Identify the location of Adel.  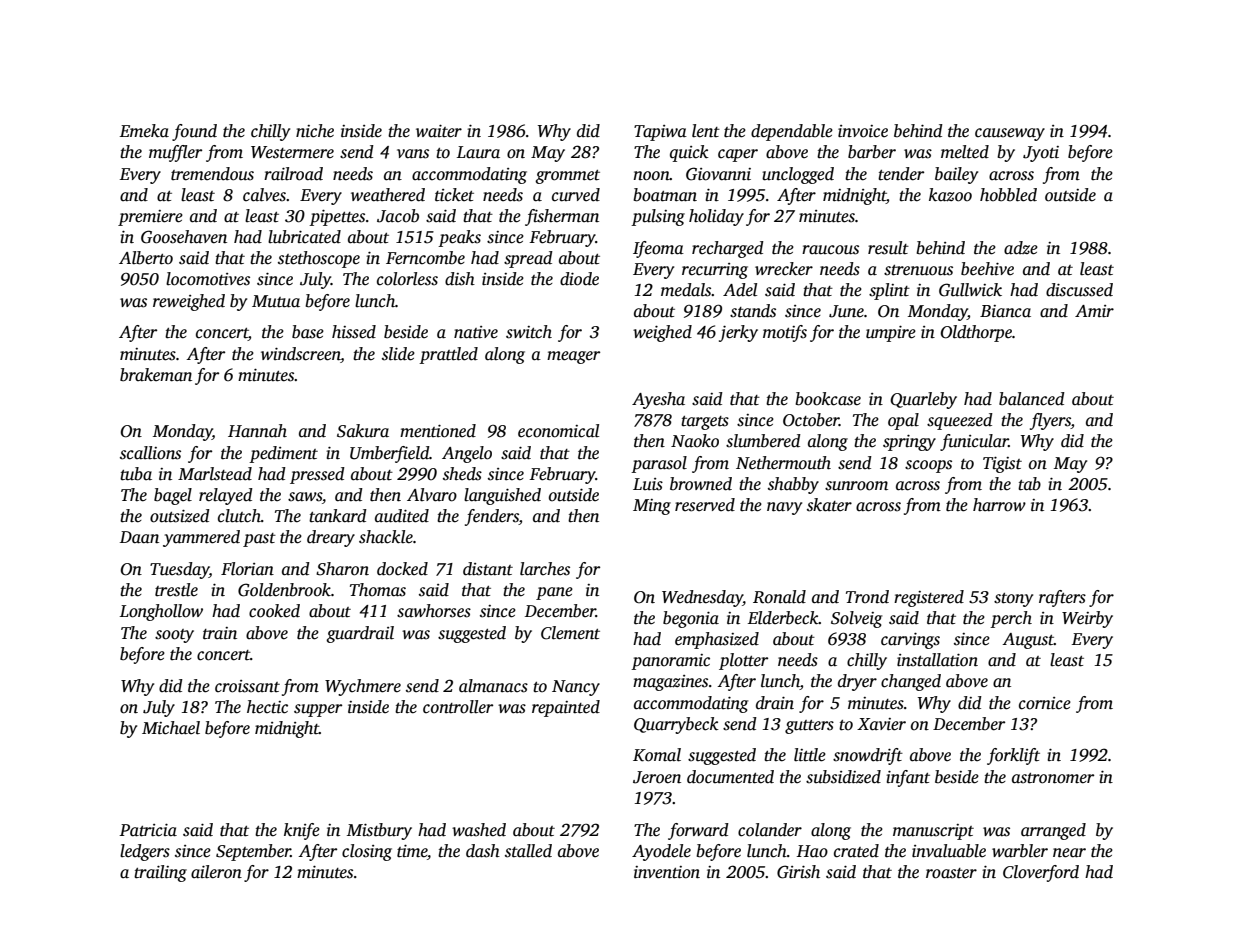
(740, 290).
